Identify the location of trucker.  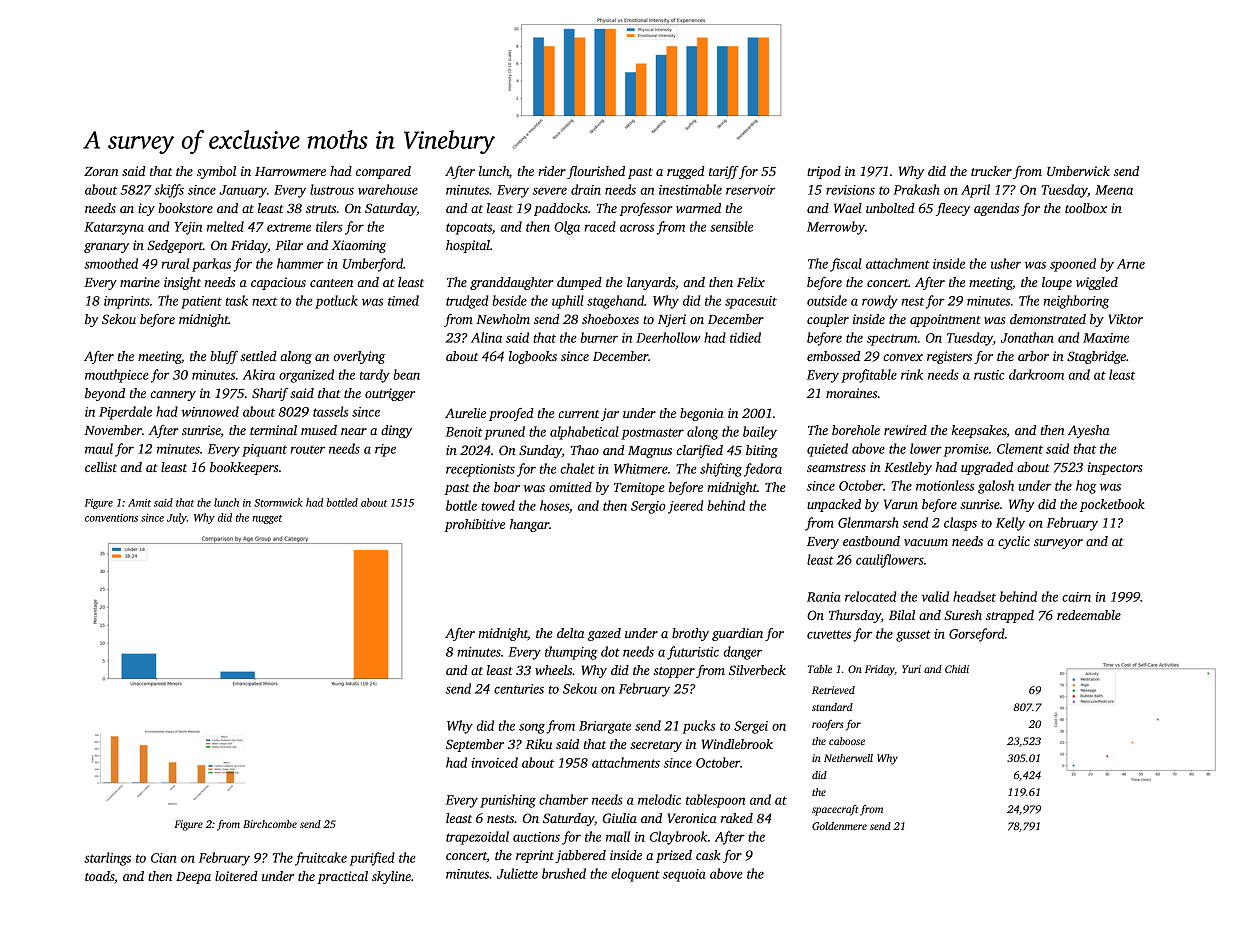
(991, 171).
